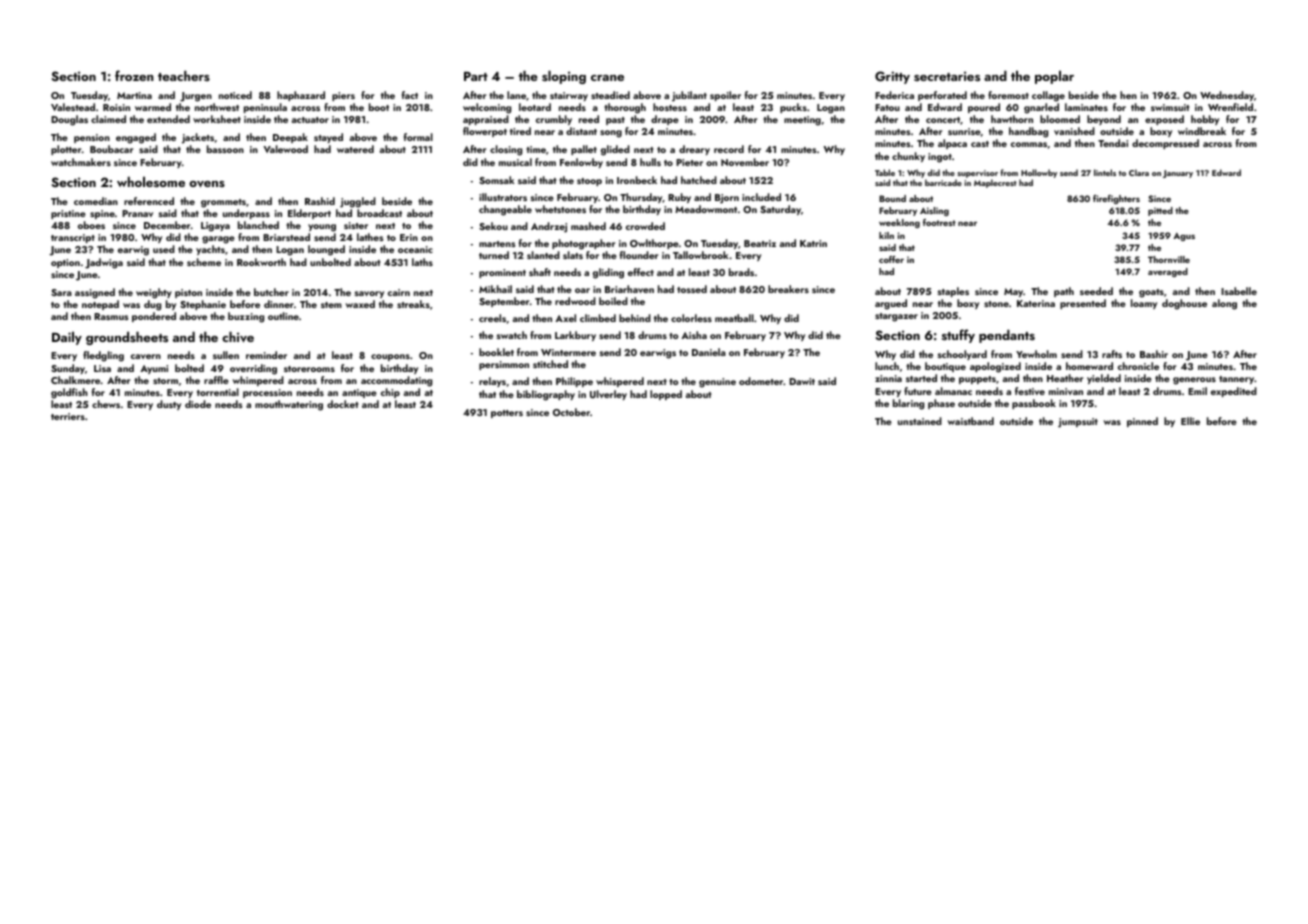 Image resolution: width=1308 pixels, height=924 pixels. I want to click on dusty, so click(169, 405).
